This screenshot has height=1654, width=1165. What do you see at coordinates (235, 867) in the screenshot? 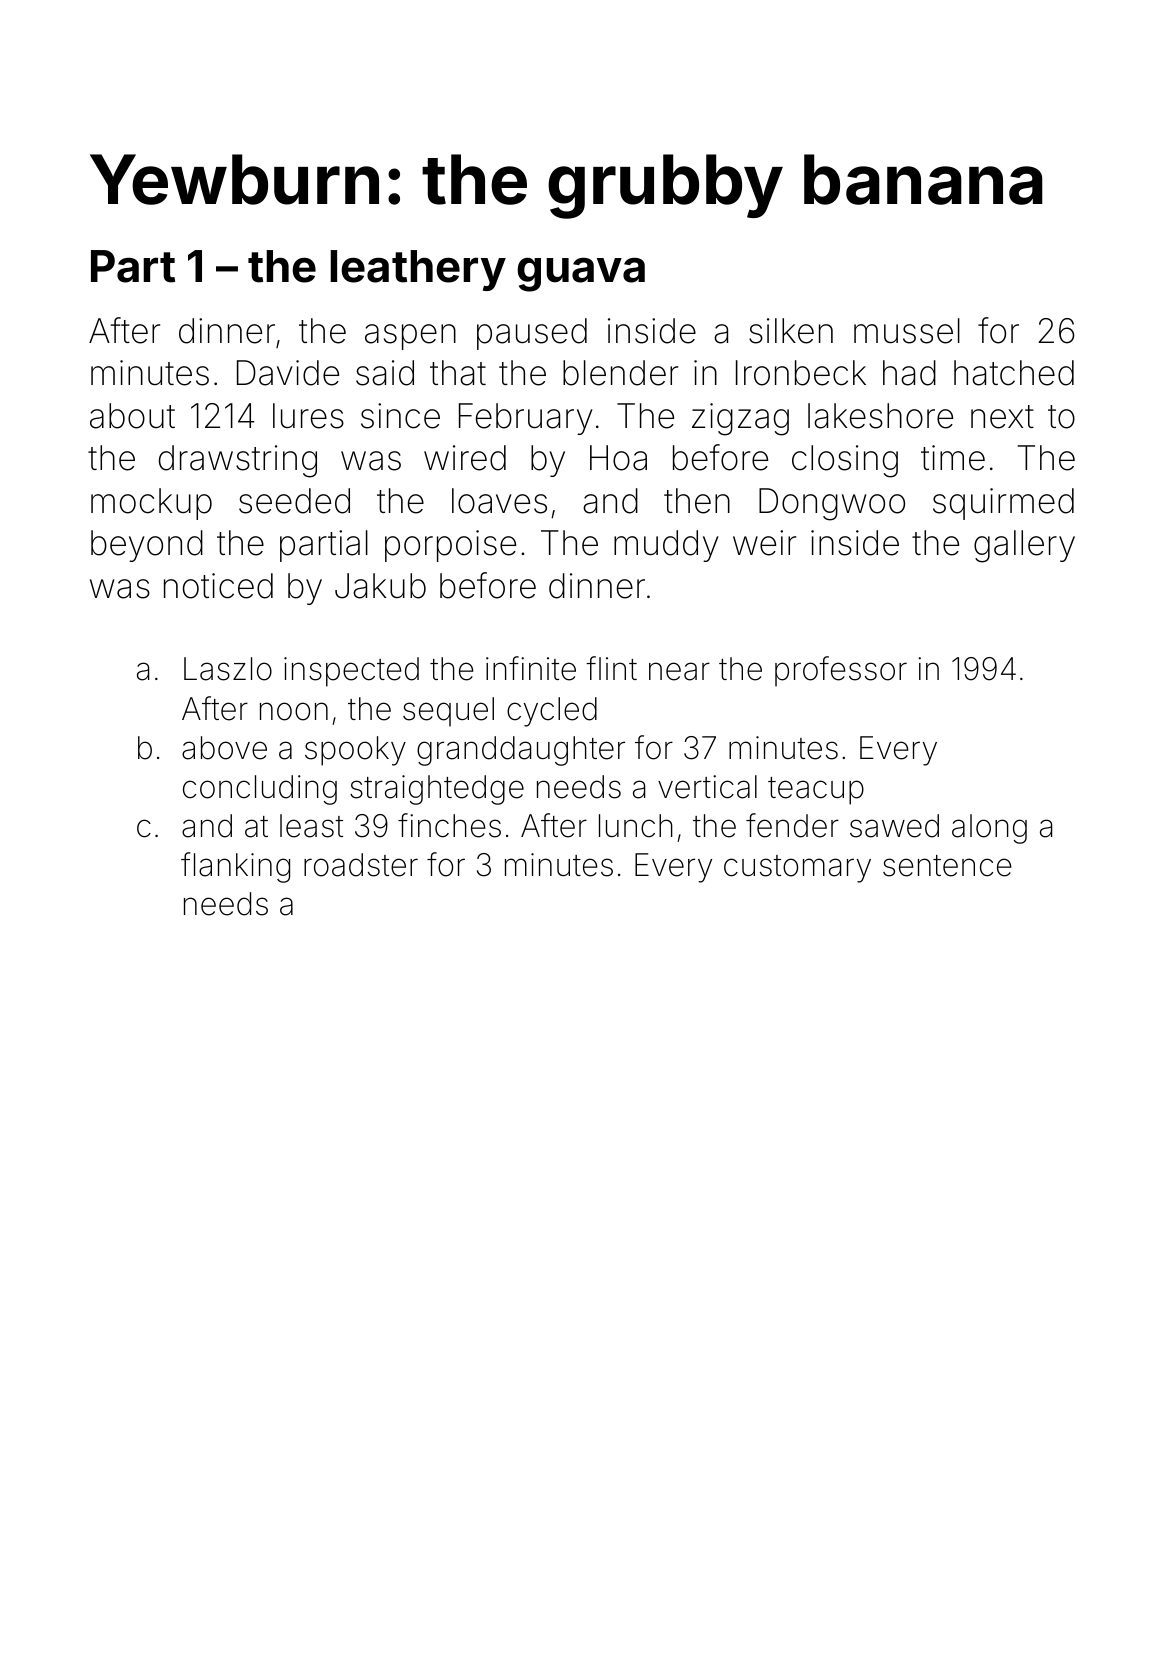
I see `flanking` at bounding box center [235, 867].
